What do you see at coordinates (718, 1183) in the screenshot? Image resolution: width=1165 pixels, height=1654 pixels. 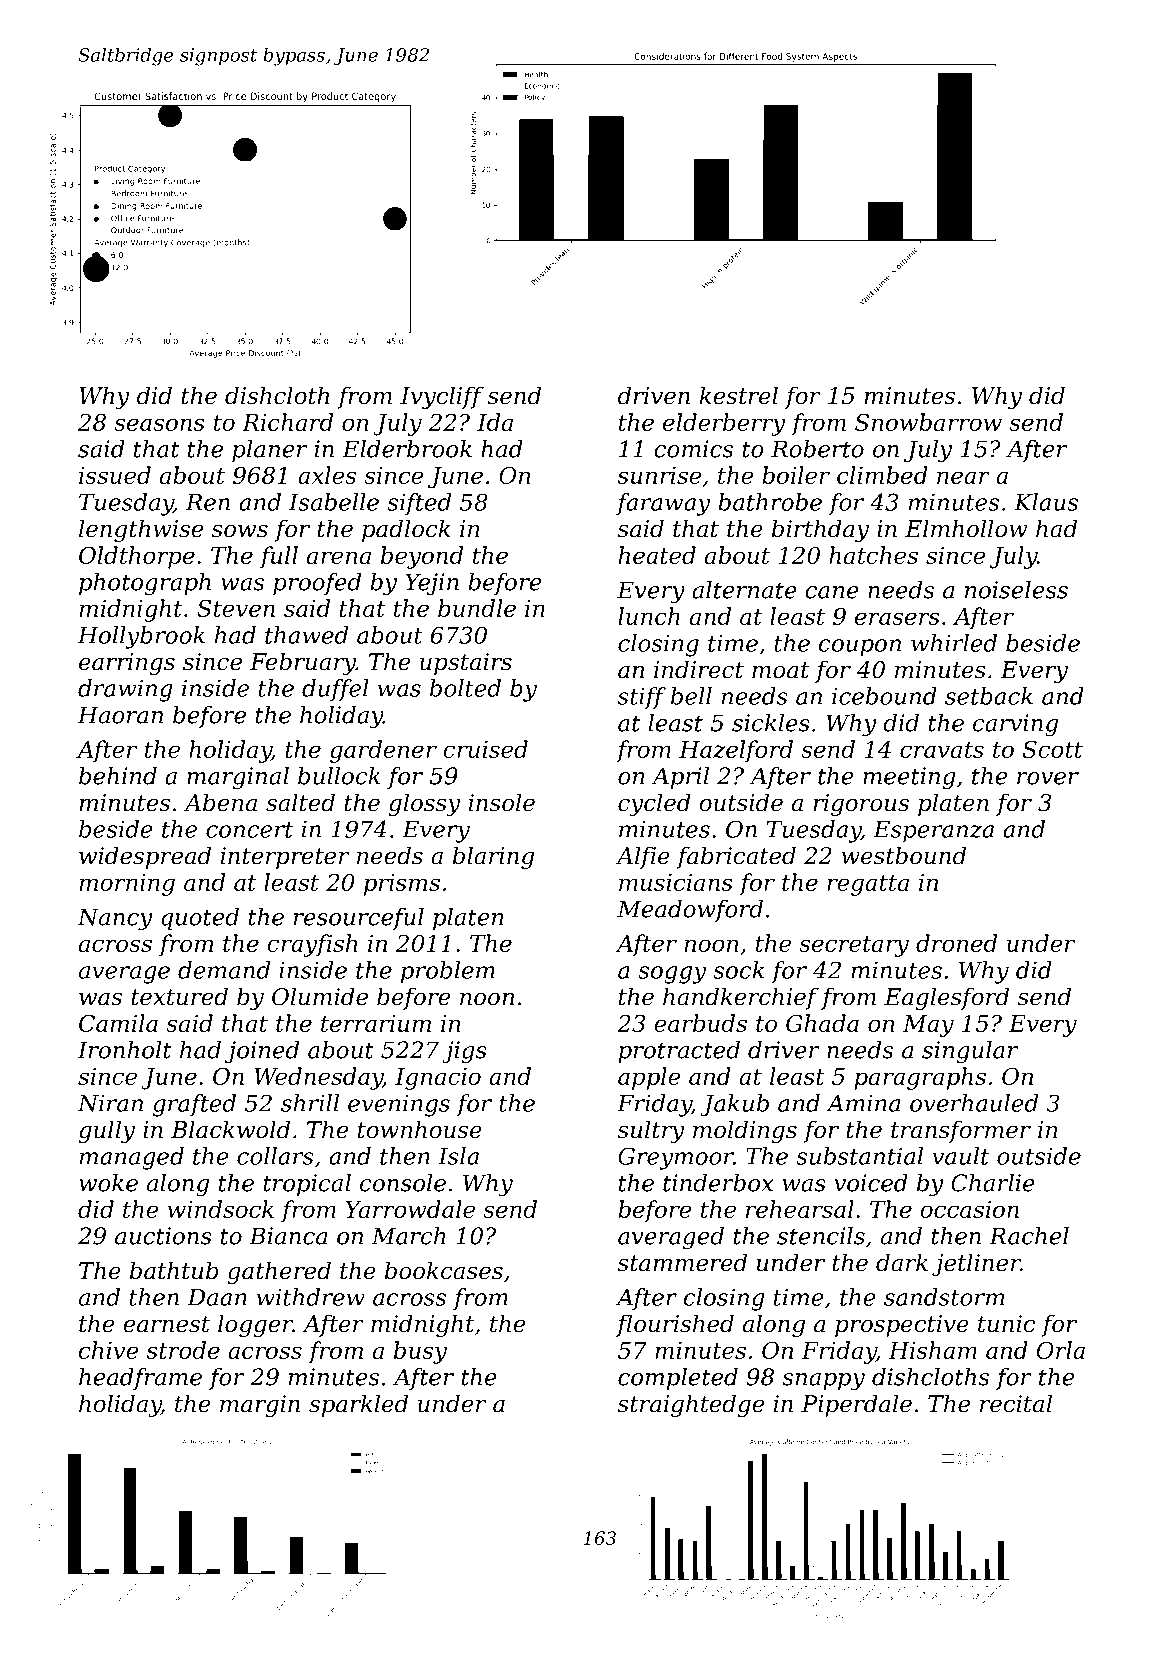 I see `tinderbox` at bounding box center [718, 1183].
